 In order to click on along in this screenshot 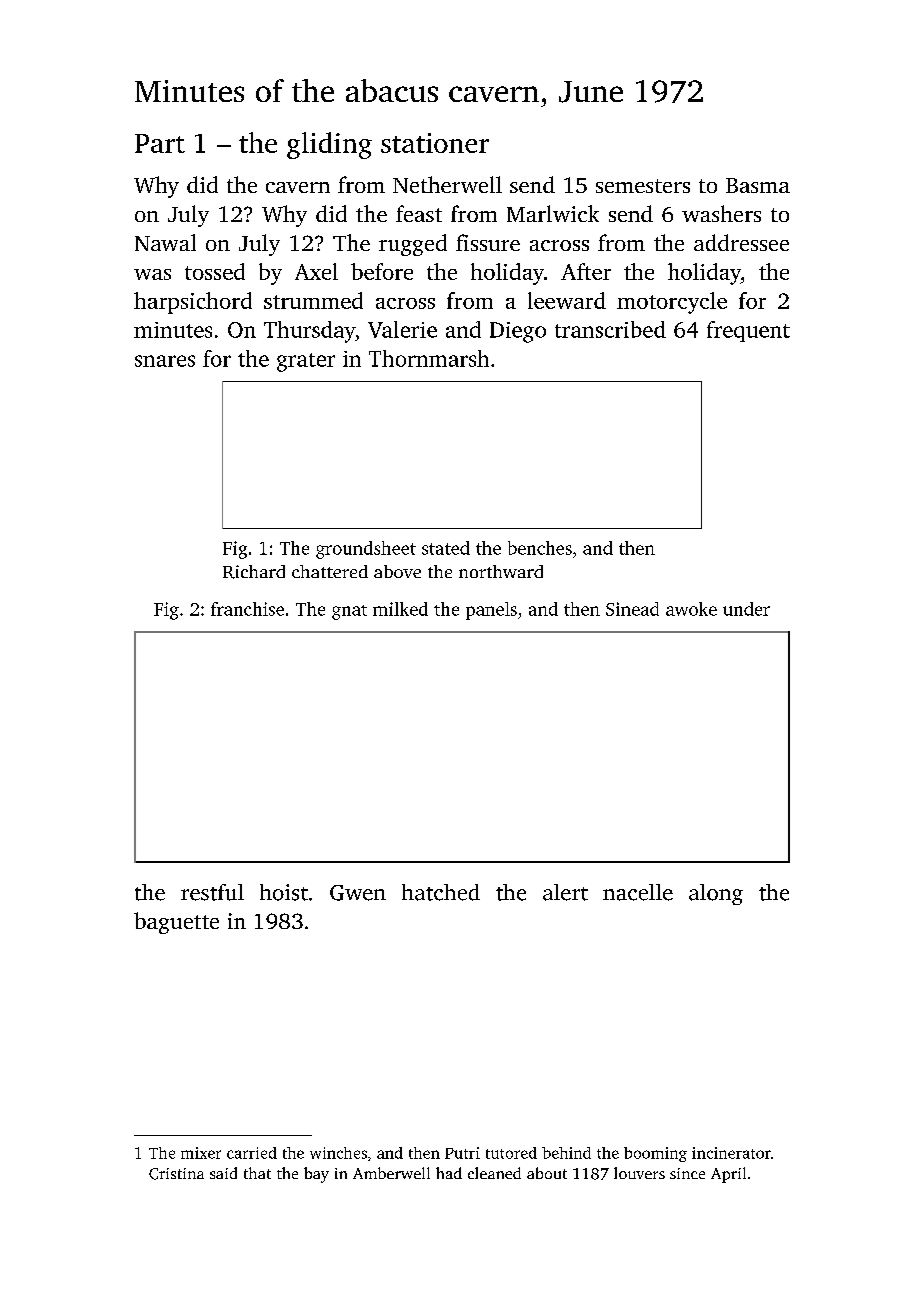, I will do `click(716, 894)`.
